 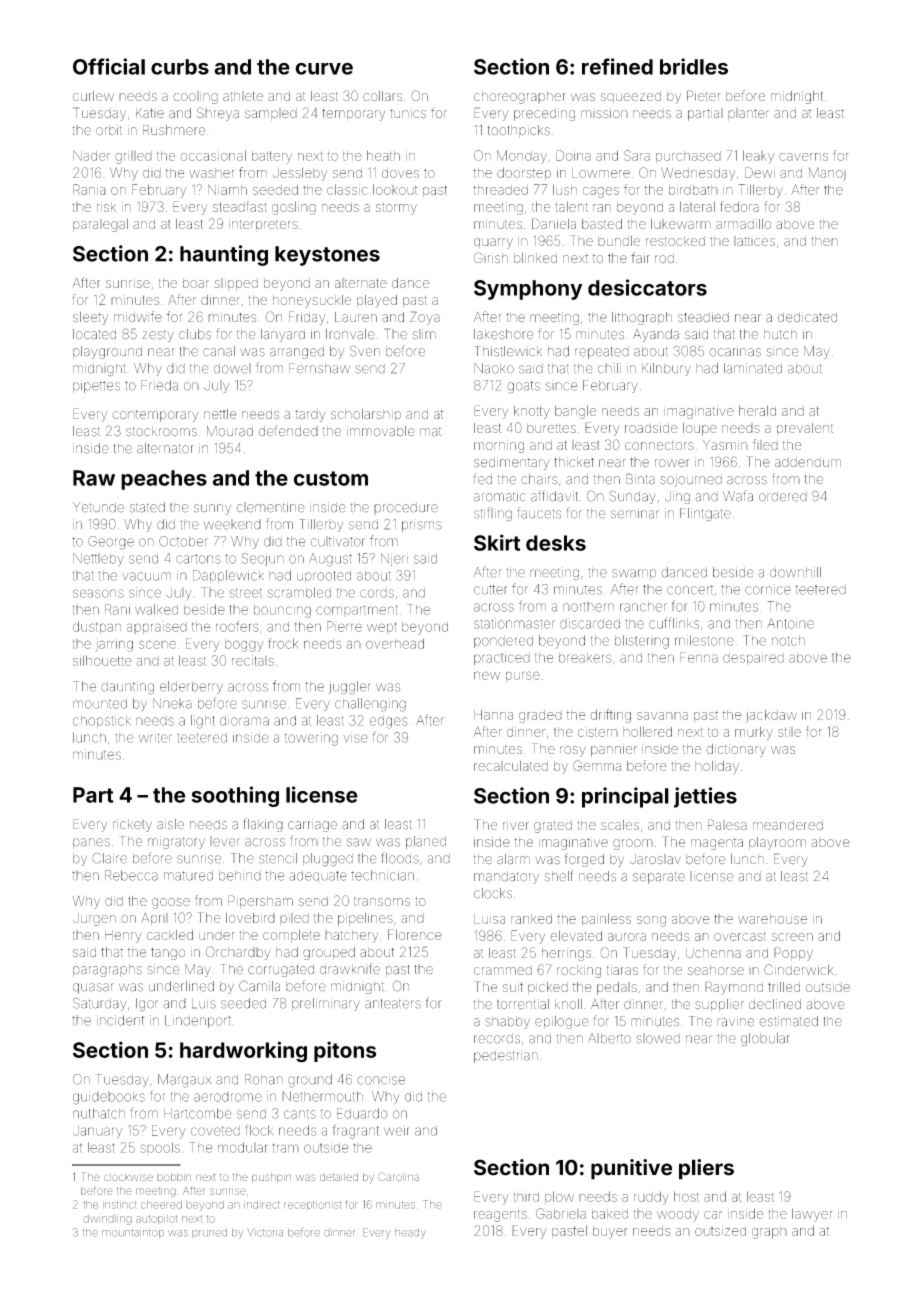 I want to click on Manoj, so click(x=827, y=173).
